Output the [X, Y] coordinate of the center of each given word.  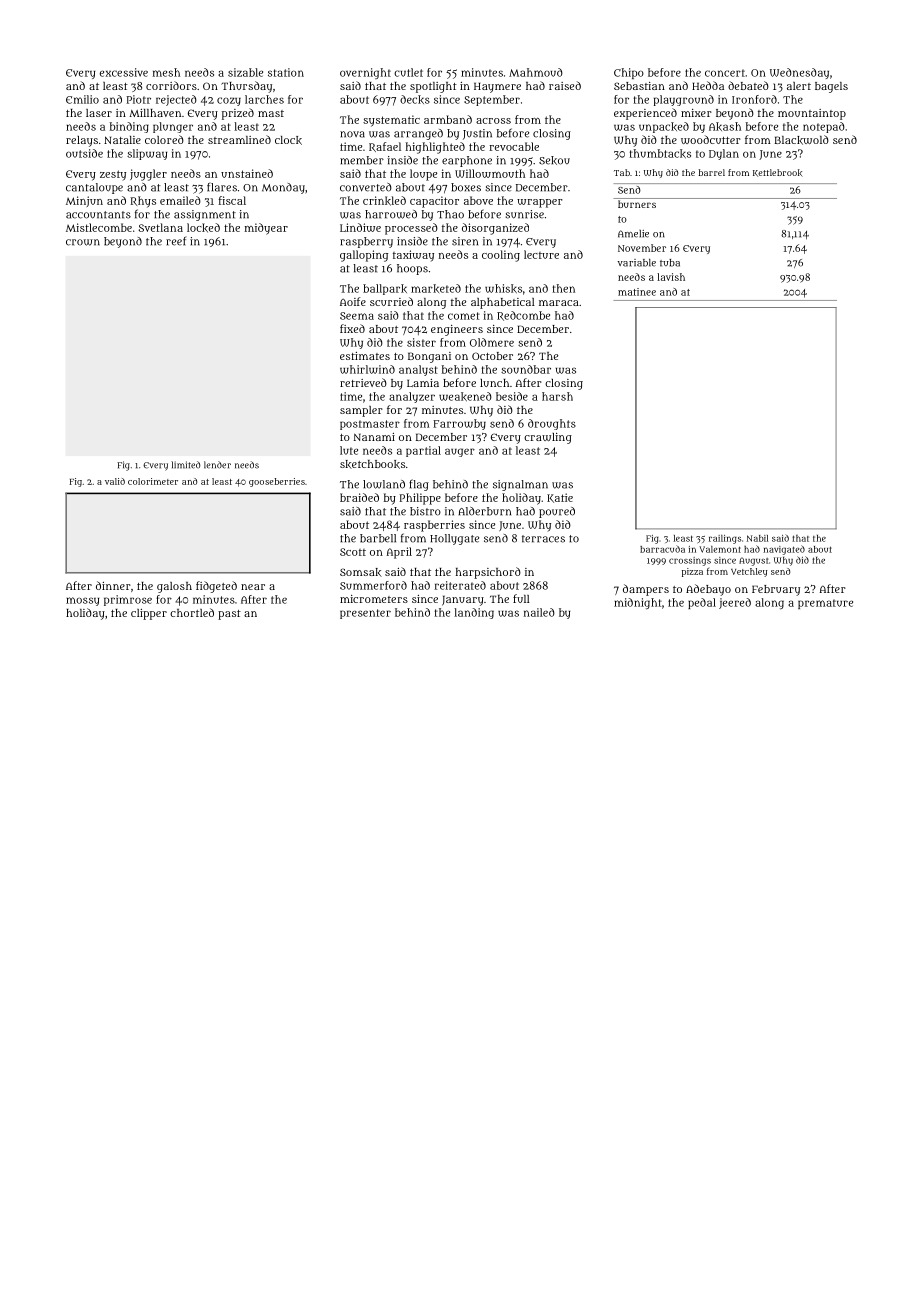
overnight [365, 73]
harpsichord [488, 573]
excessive [124, 72]
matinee [637, 292]
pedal [702, 603]
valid [115, 481]
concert [725, 73]
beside [512, 396]
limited [185, 465]
